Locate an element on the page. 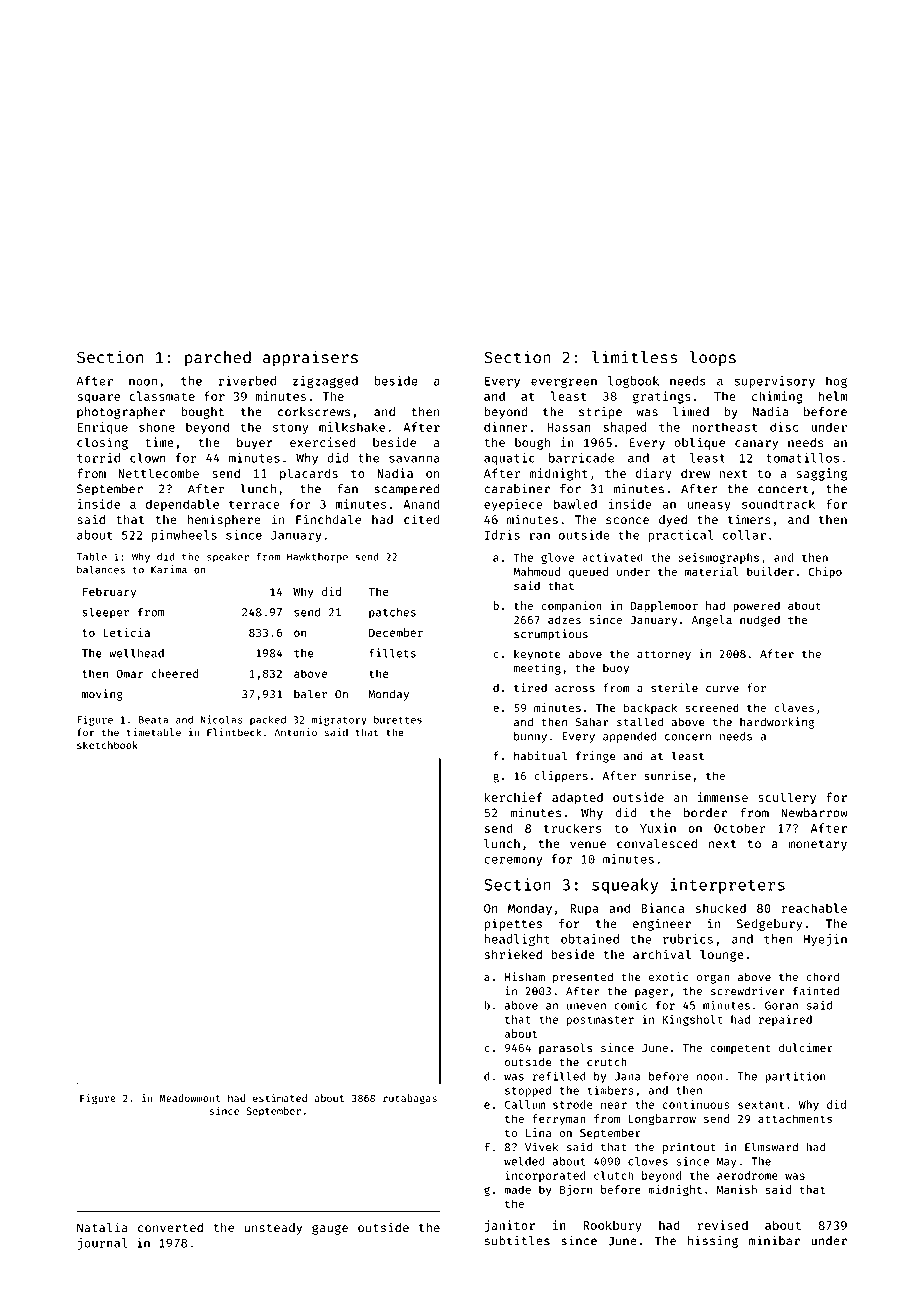 The height and width of the document is (1308, 924). Elmsward is located at coordinates (771, 1147).
